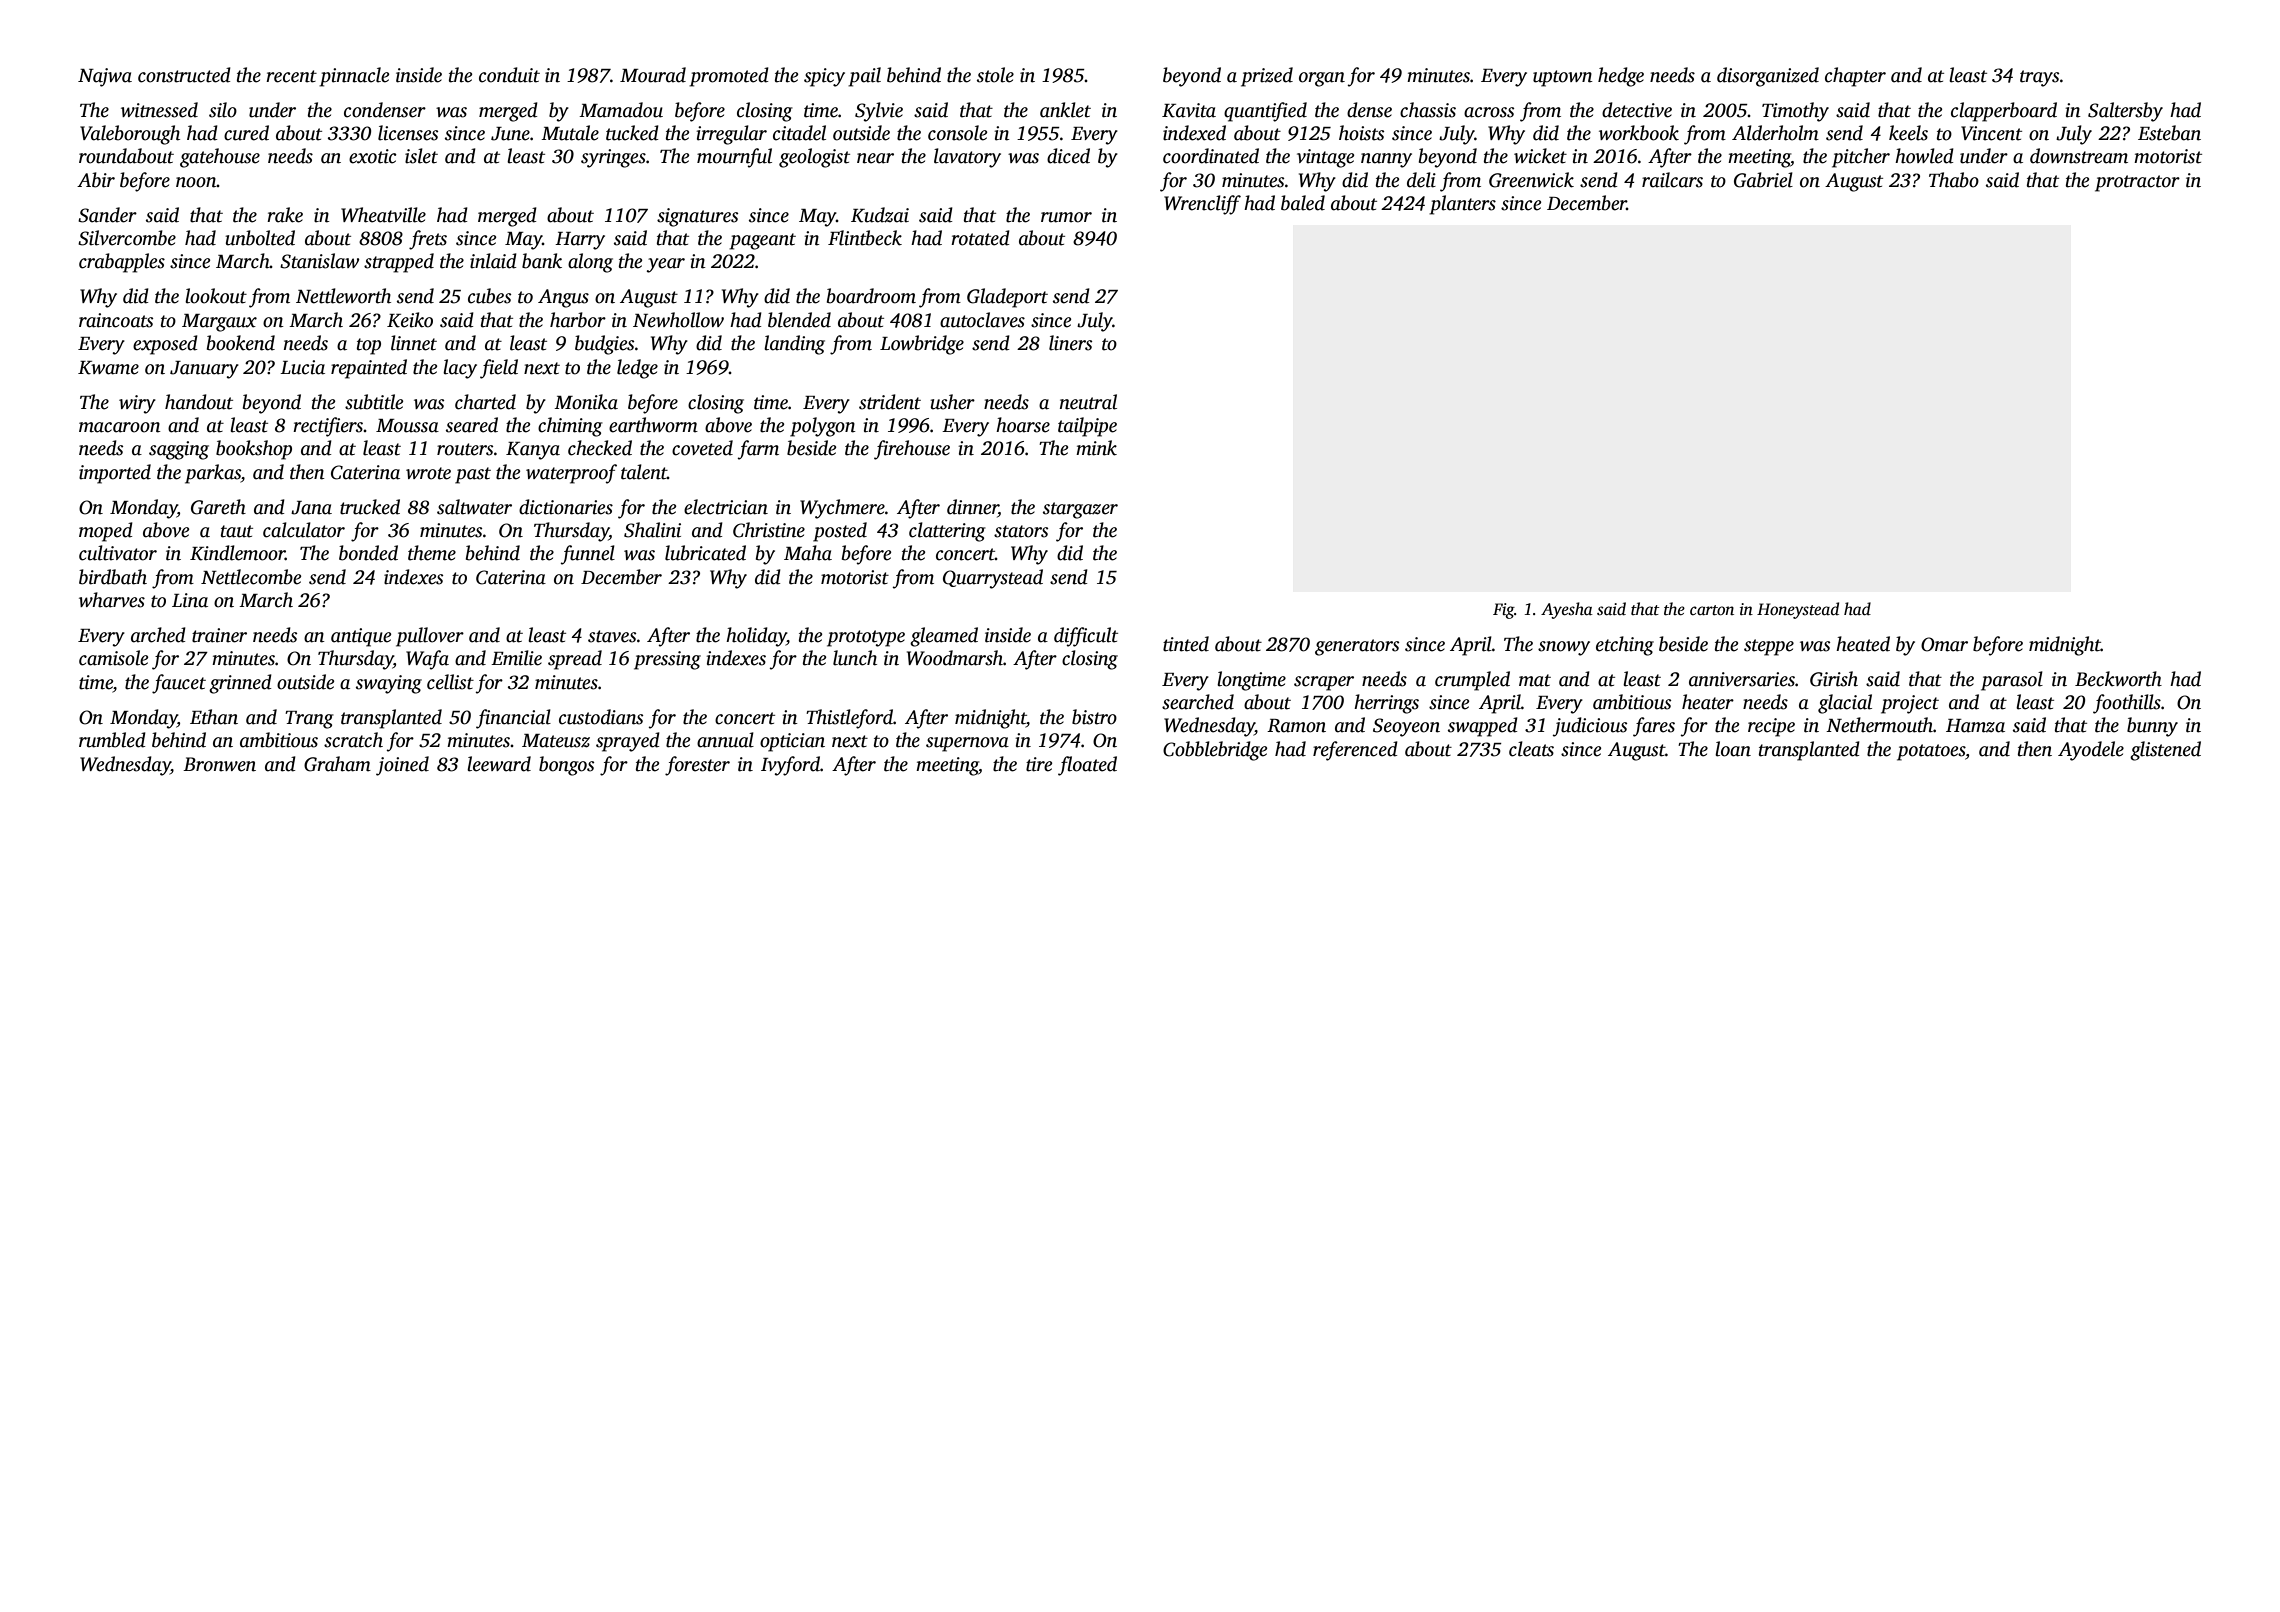  Describe the element at coordinates (105, 77) in the screenshot. I see `Najwa` at that location.
